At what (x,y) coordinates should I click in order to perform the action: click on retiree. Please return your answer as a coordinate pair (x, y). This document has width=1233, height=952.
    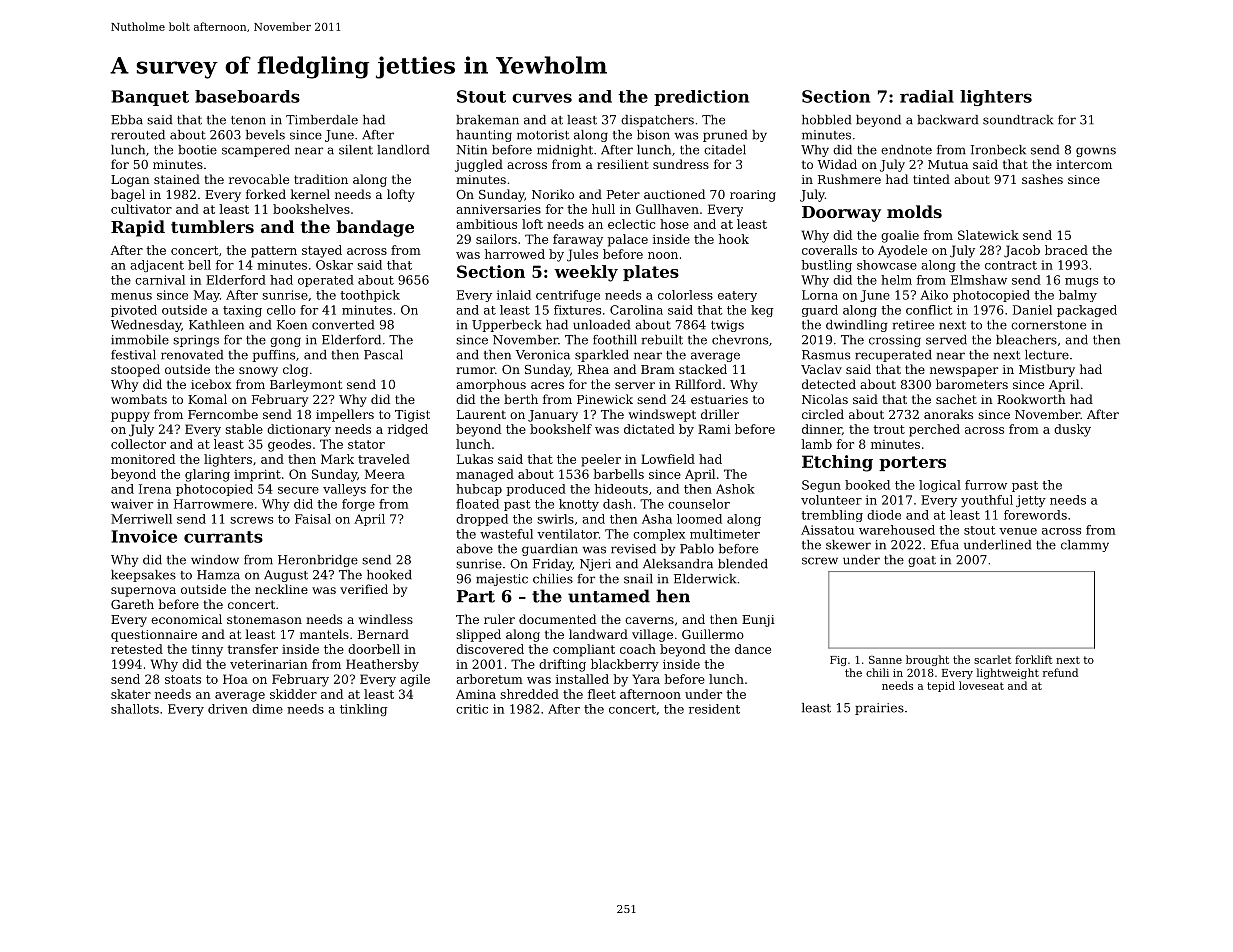
    Looking at the image, I should click on (913, 325).
